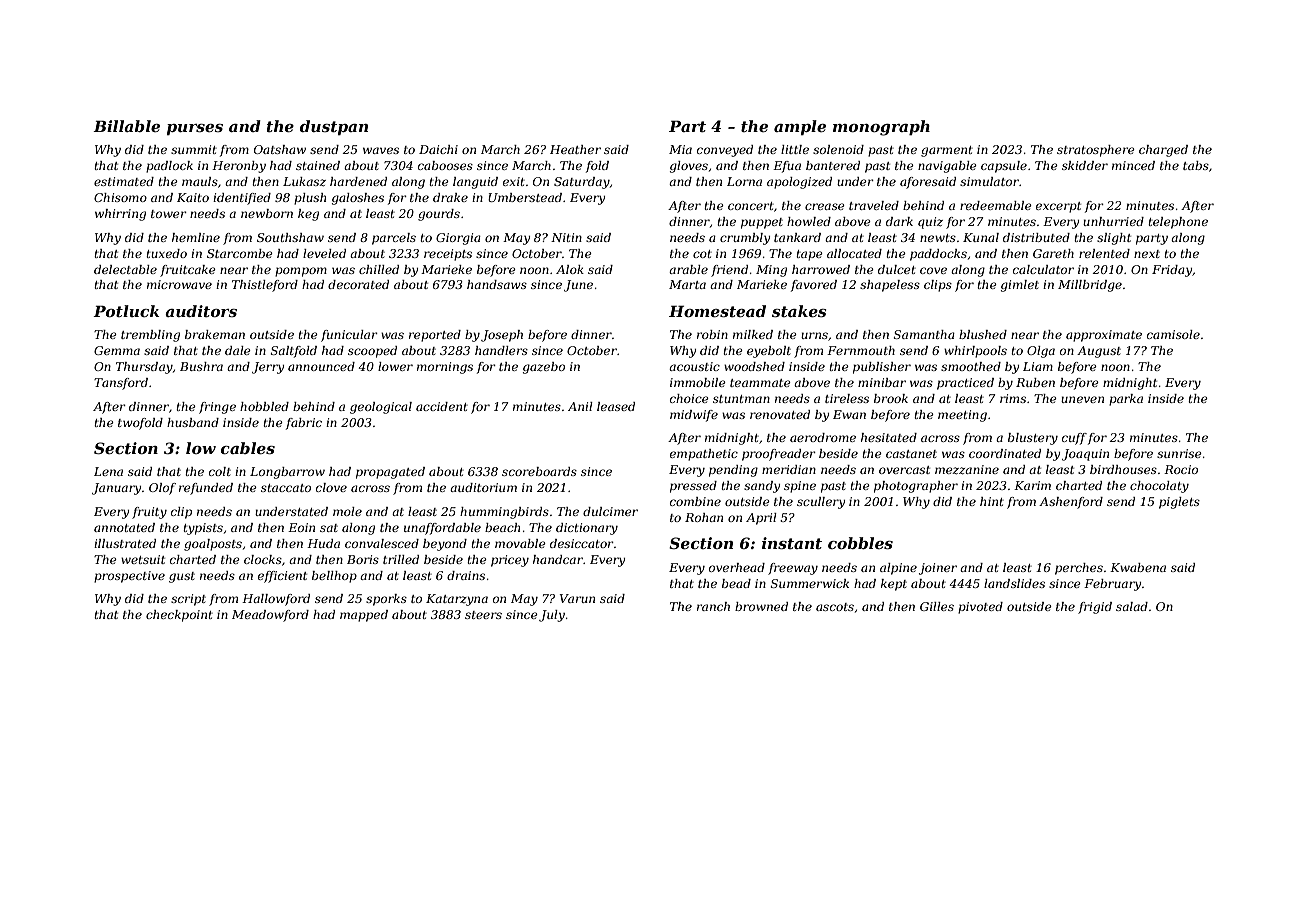  Describe the element at coordinates (1163, 151) in the screenshot. I see `charged` at that location.
